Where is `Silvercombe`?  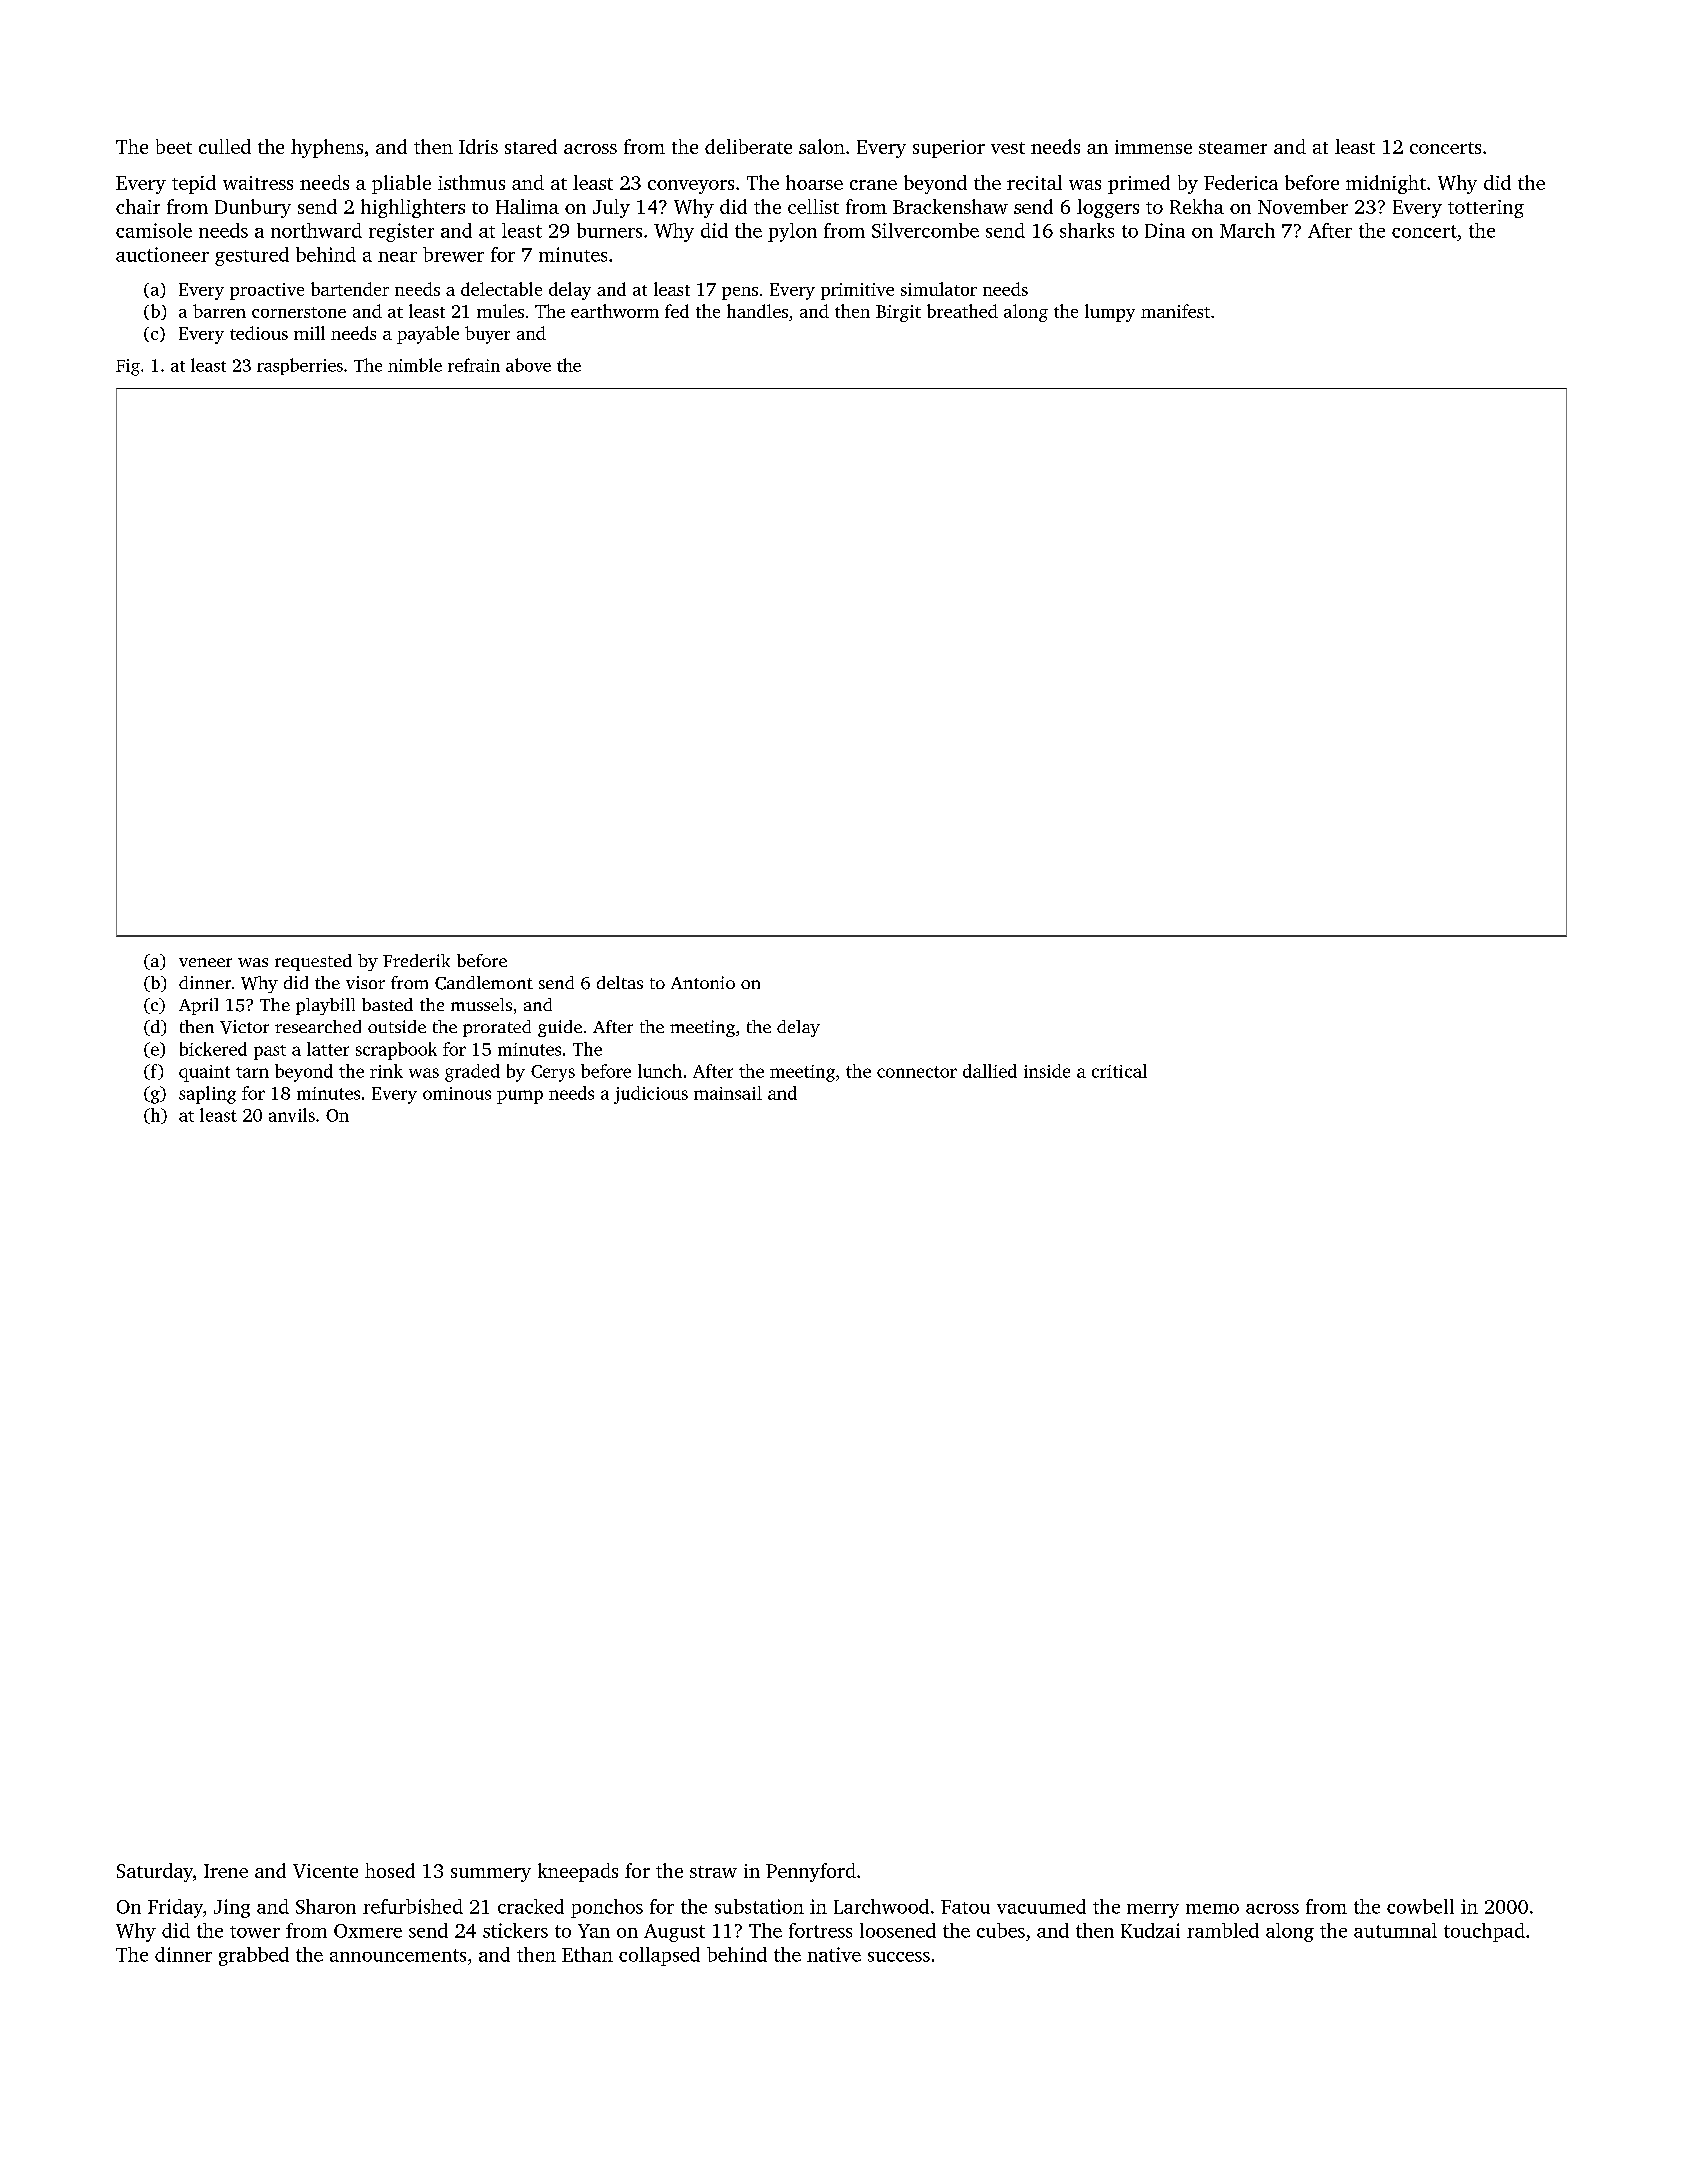
Silvercombe is located at coordinates (925, 230).
